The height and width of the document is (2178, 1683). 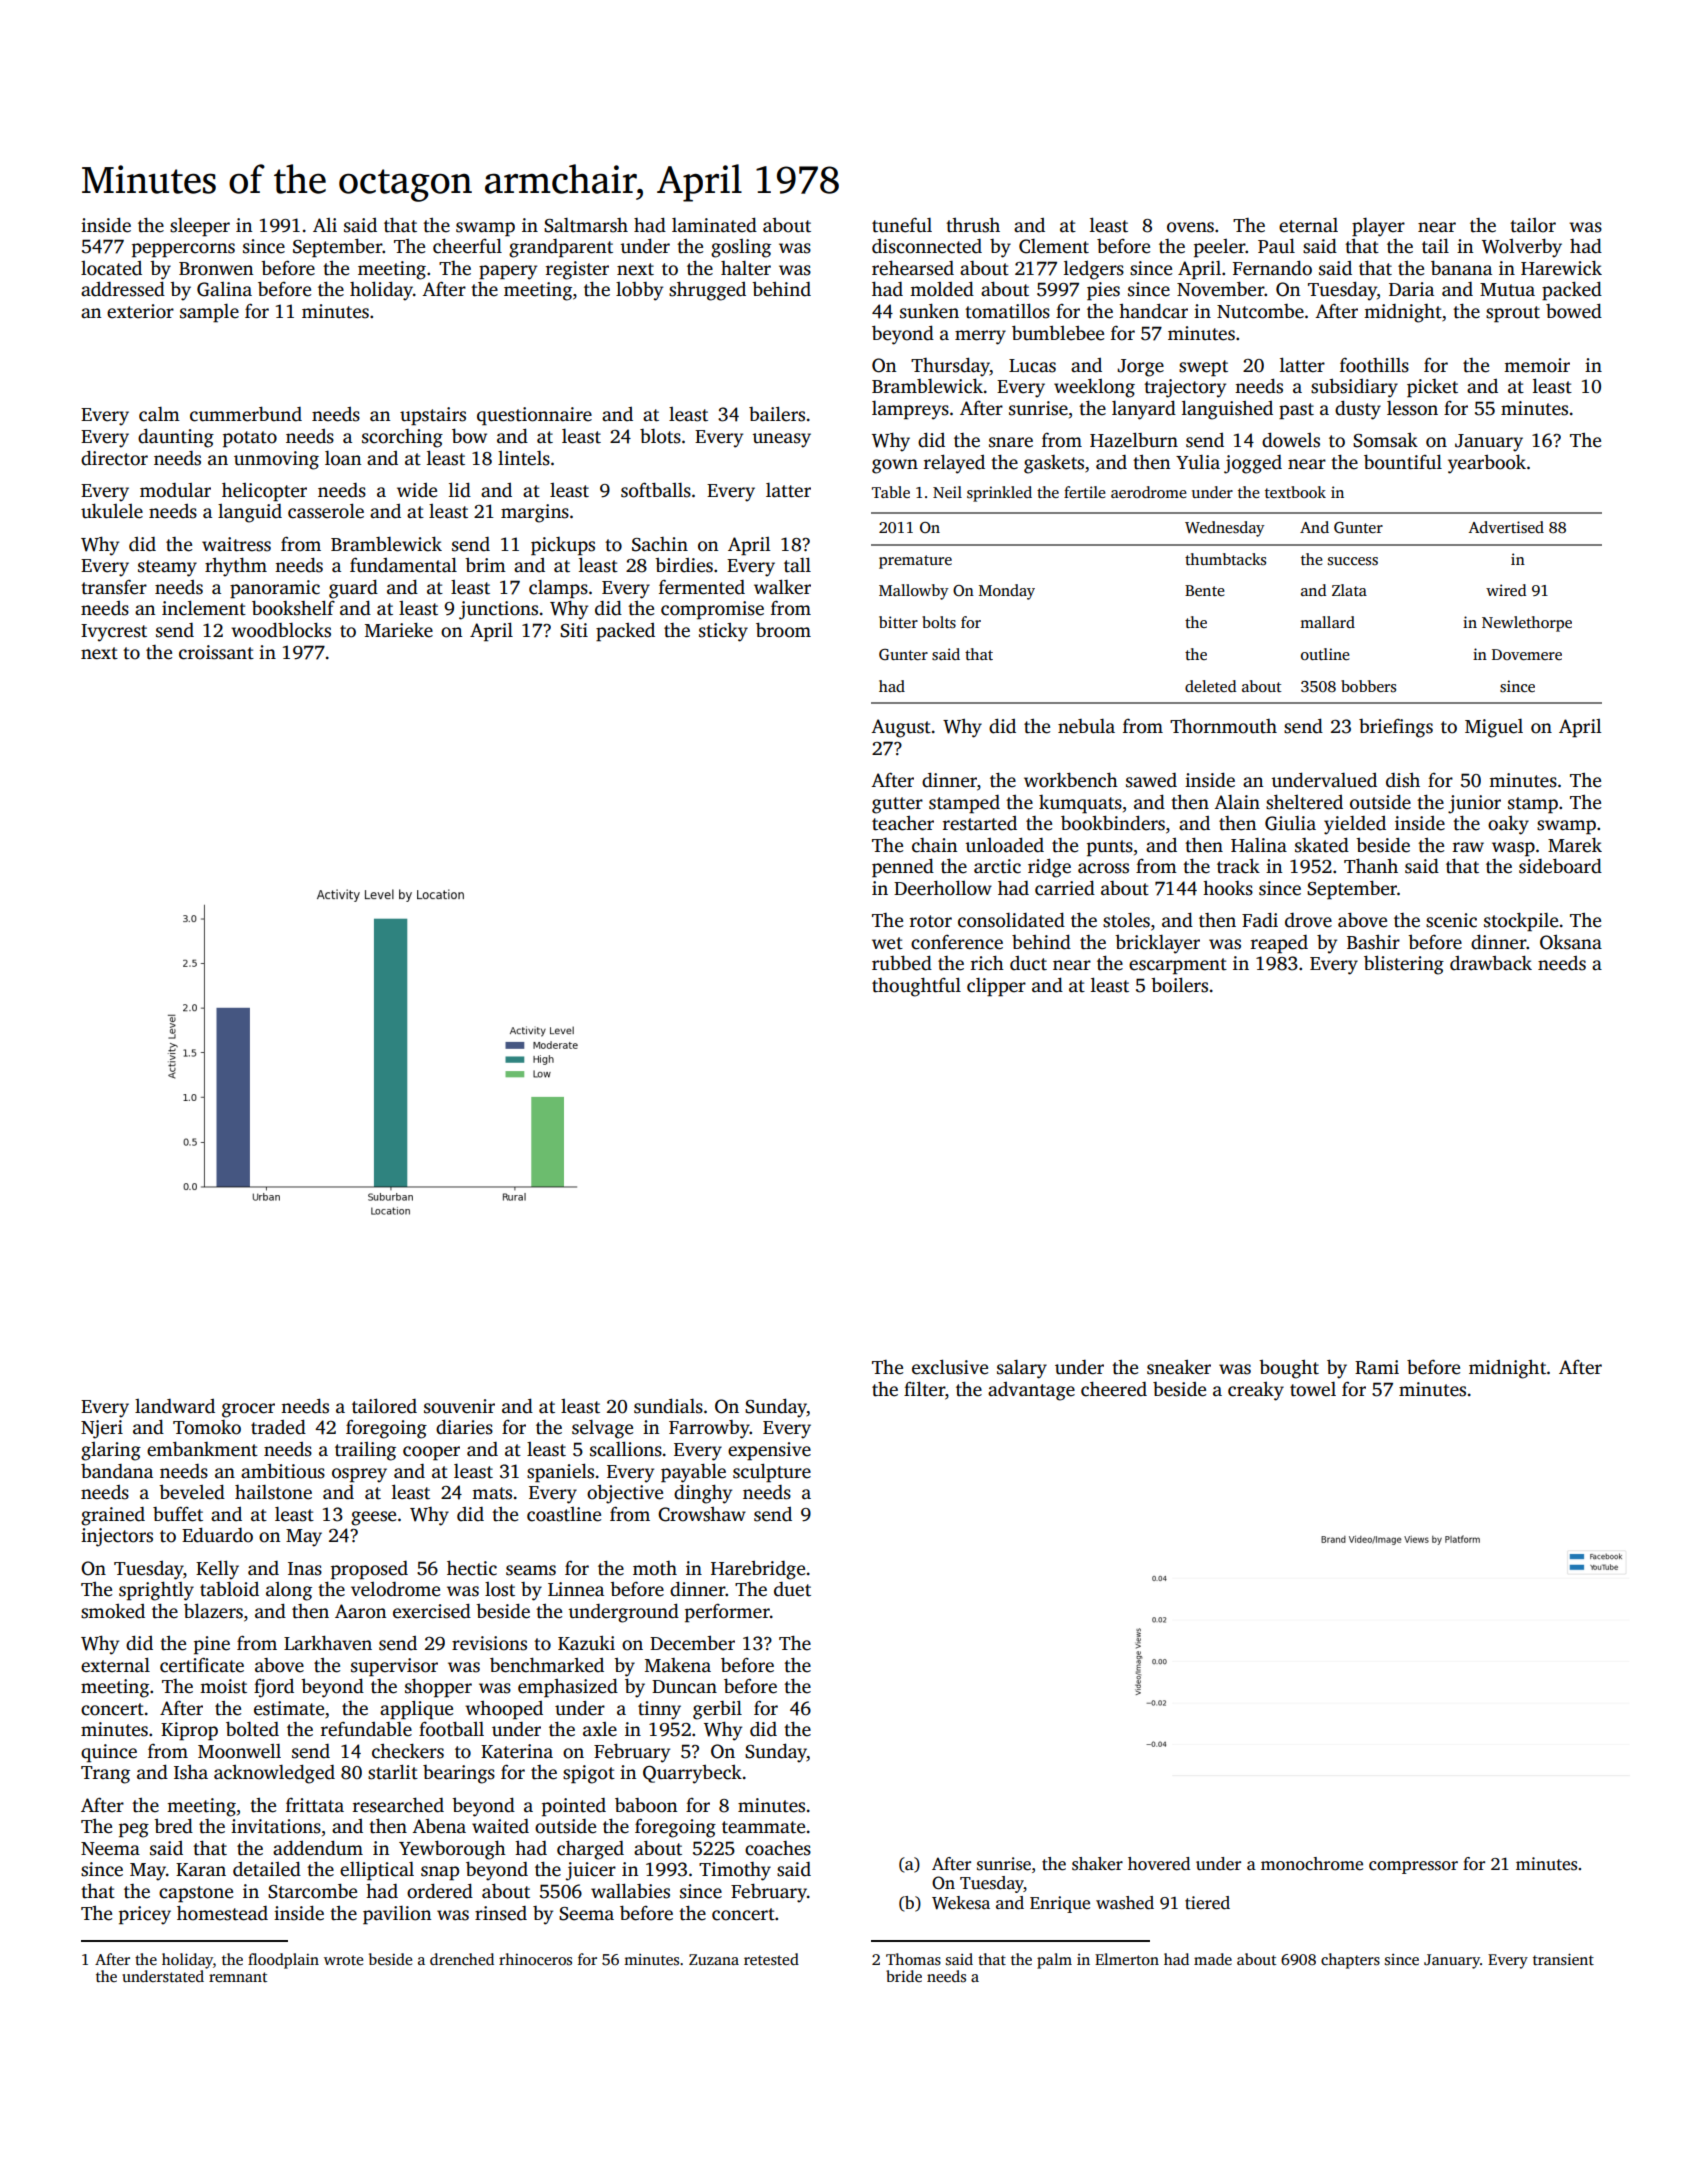 I want to click on Siti, so click(x=574, y=630).
